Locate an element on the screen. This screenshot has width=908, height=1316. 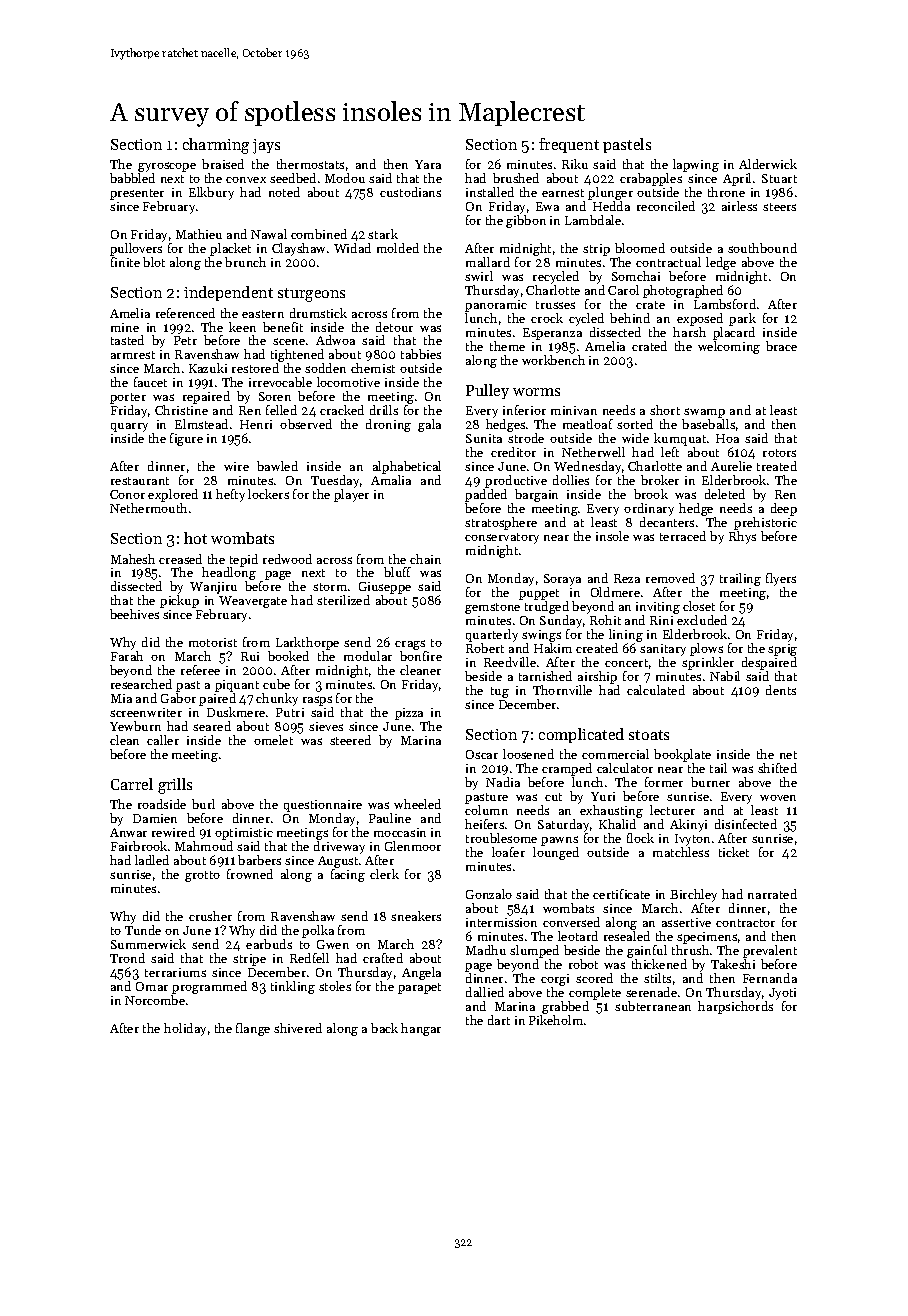
observed is located at coordinates (306, 424).
